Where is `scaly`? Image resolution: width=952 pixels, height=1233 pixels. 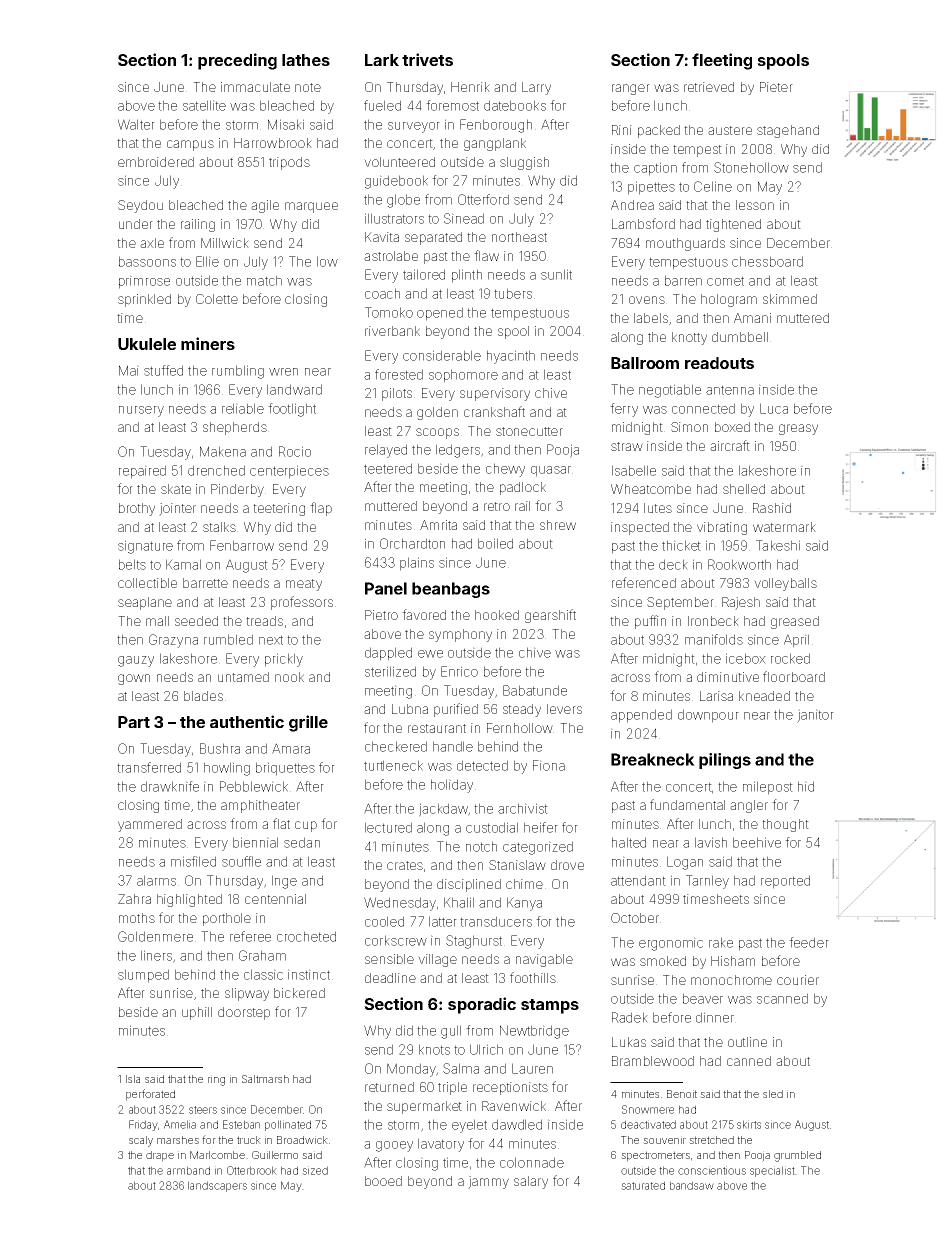
scaly is located at coordinates (141, 1141).
